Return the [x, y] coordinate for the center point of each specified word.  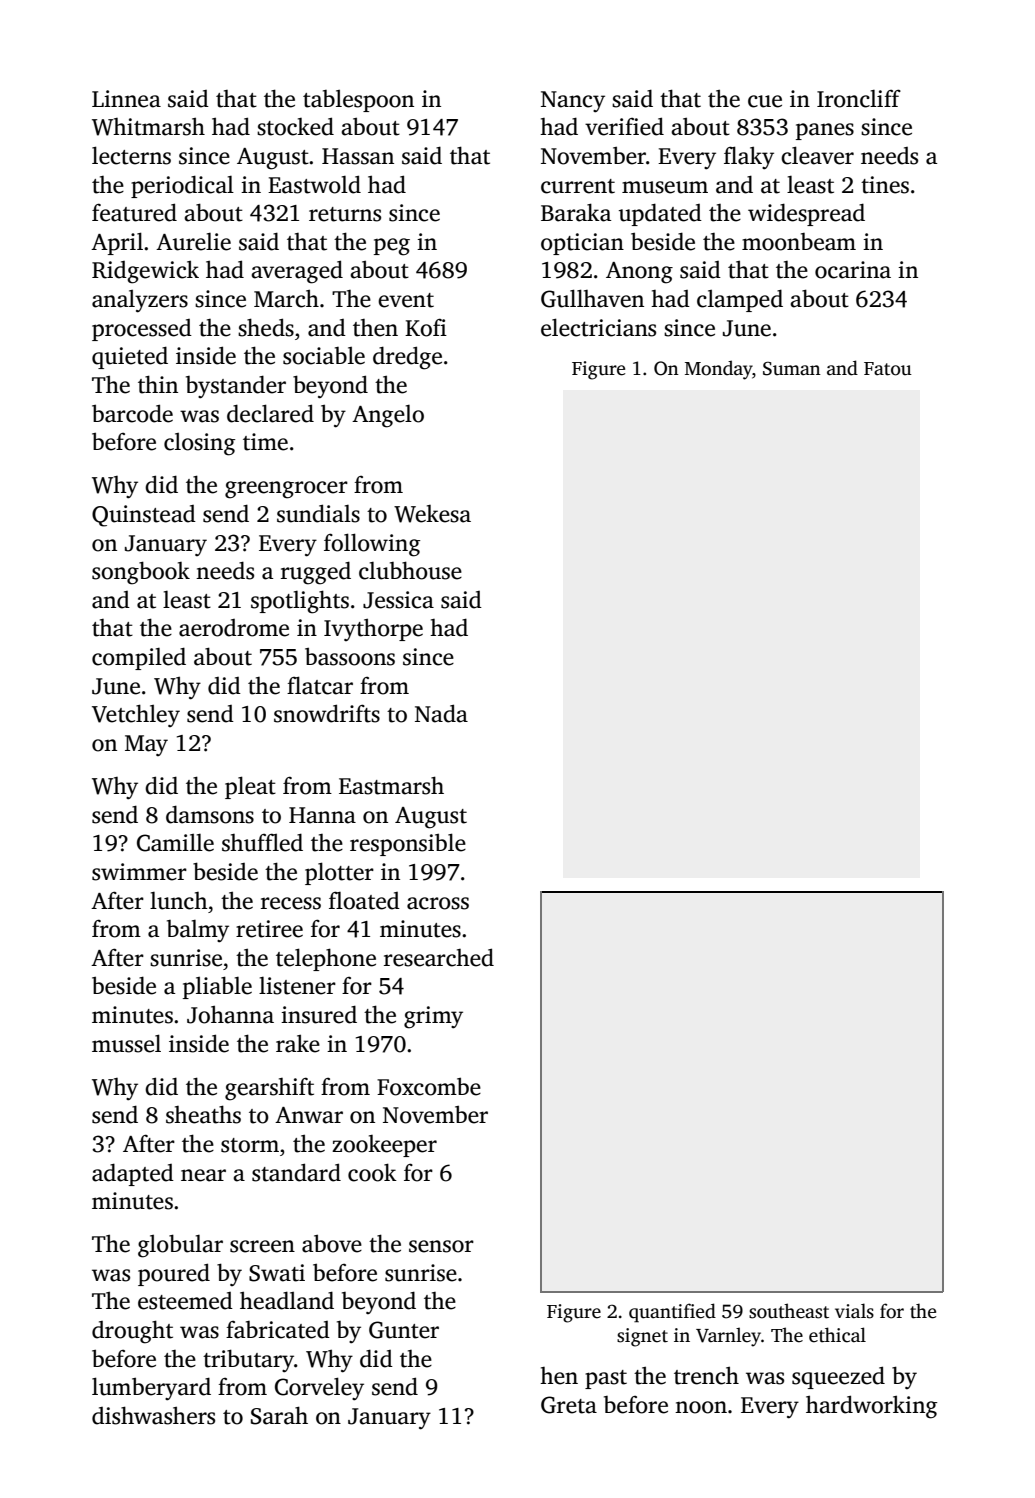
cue [765, 101]
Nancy [573, 102]
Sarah [279, 1415]
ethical [837, 1335]
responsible [408, 844]
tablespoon [358, 101]
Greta [569, 1405]
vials [854, 1311]
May [146, 745]
